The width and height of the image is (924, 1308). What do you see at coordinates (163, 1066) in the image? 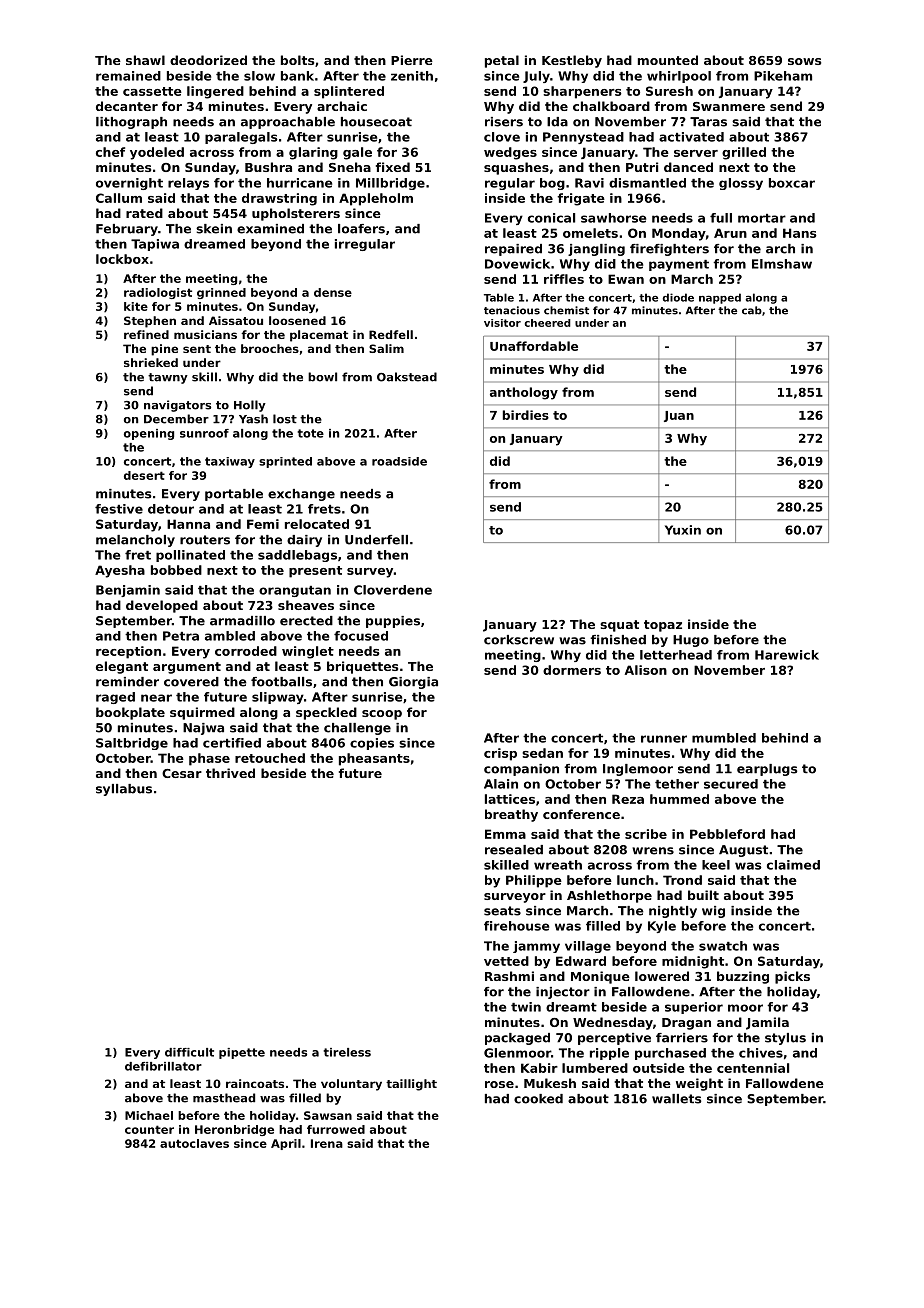
I see `defibrillator` at bounding box center [163, 1066].
